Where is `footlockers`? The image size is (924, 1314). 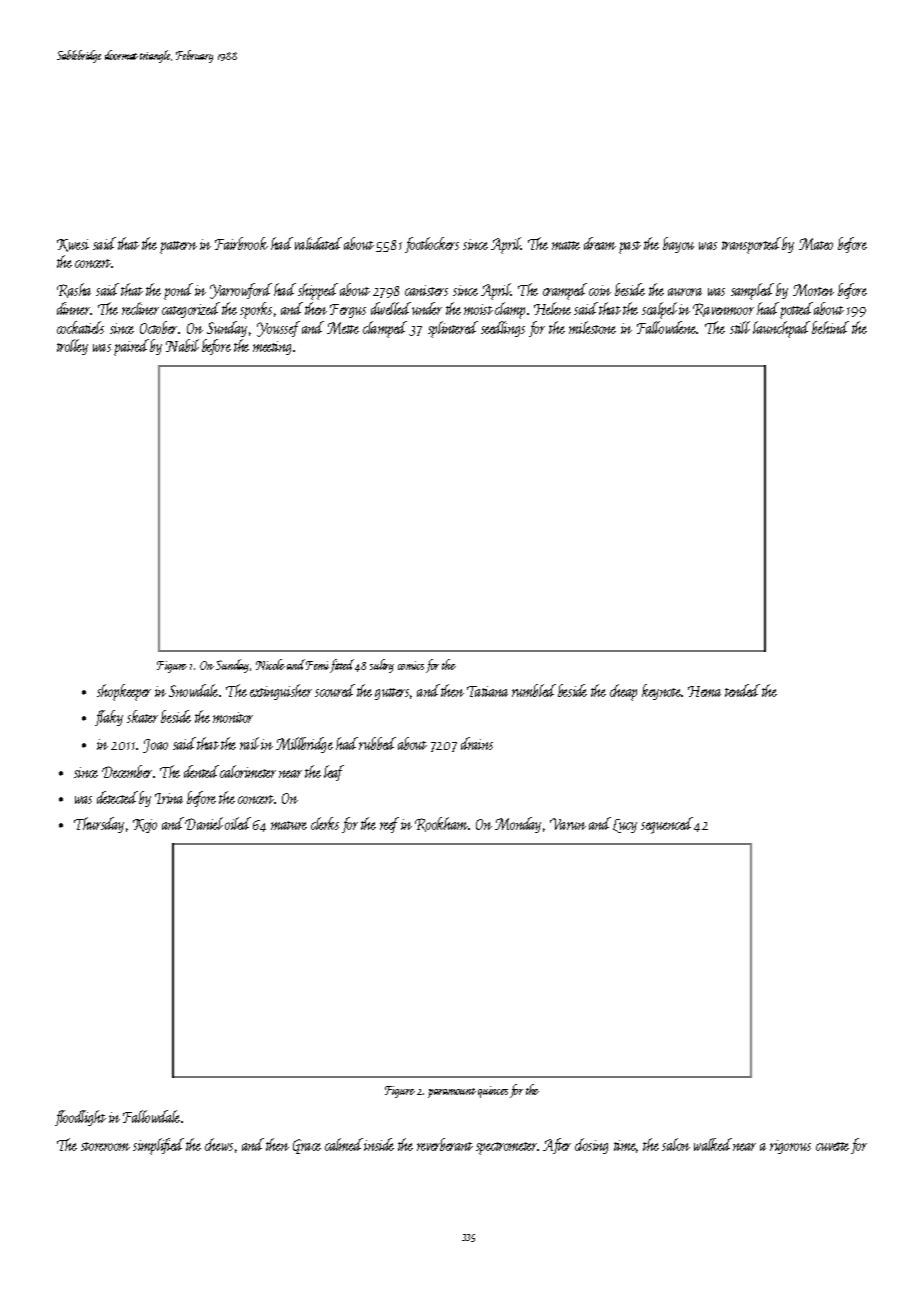 footlockers is located at coordinates (432, 245).
